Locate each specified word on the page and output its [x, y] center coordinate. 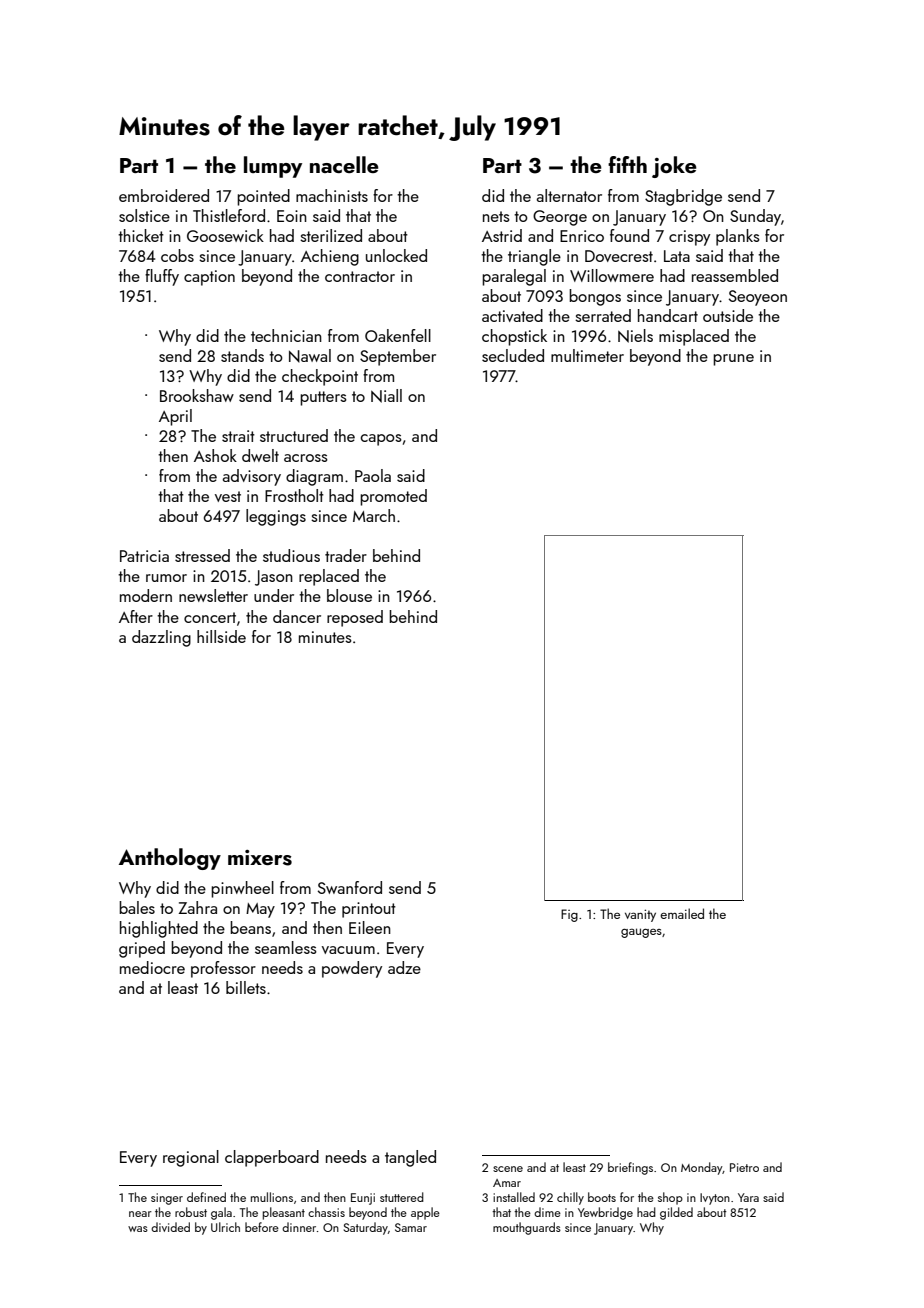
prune [733, 360]
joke [674, 167]
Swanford [350, 887]
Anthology [170, 859]
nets [496, 216]
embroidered [164, 195]
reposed [355, 618]
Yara [748, 1197]
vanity [640, 915]
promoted [393, 497]
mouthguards [527, 1228]
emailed [682, 913]
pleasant [284, 1213]
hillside [221, 636]
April [175, 417]
